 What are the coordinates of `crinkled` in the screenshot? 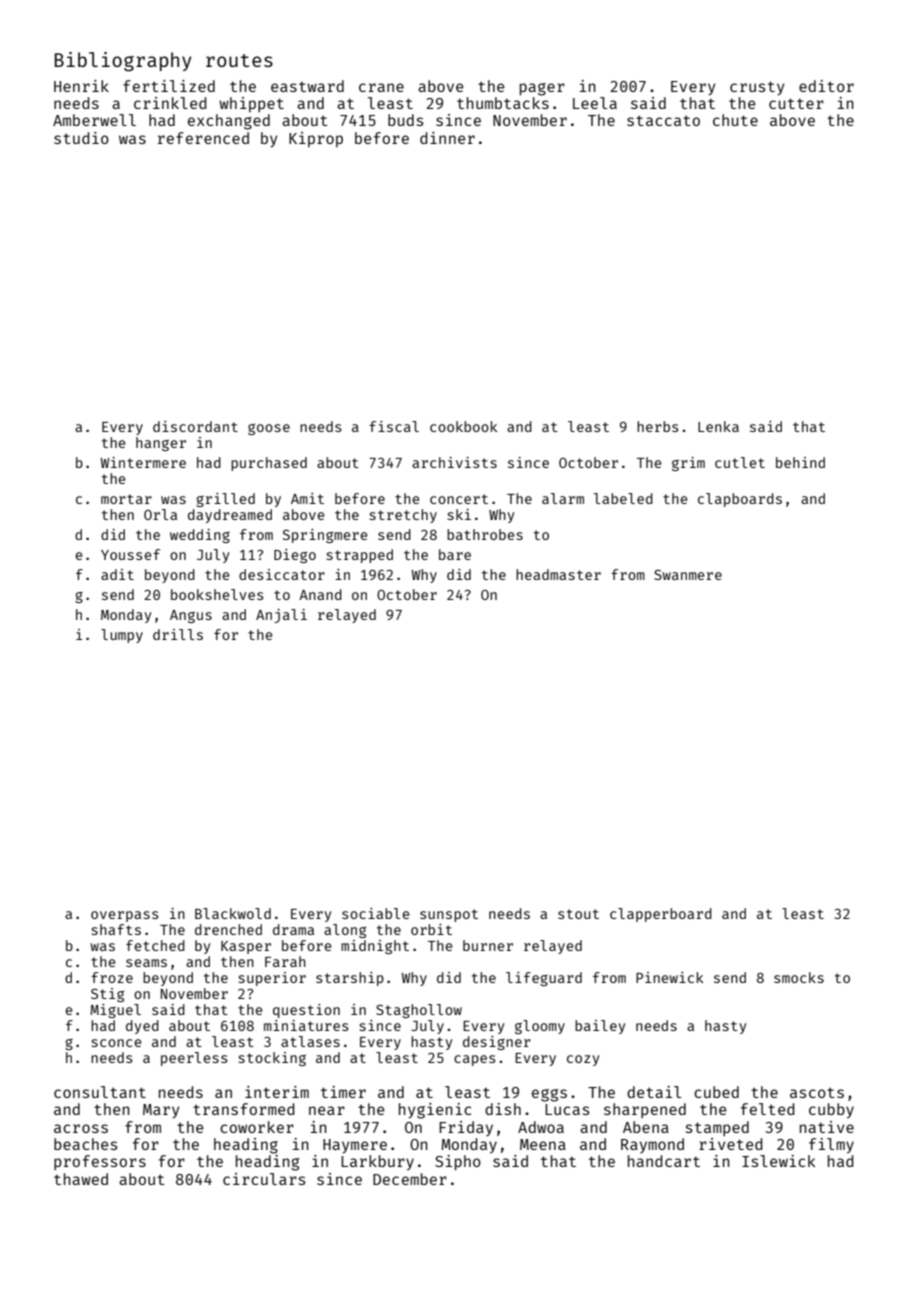 It's located at (170, 103).
